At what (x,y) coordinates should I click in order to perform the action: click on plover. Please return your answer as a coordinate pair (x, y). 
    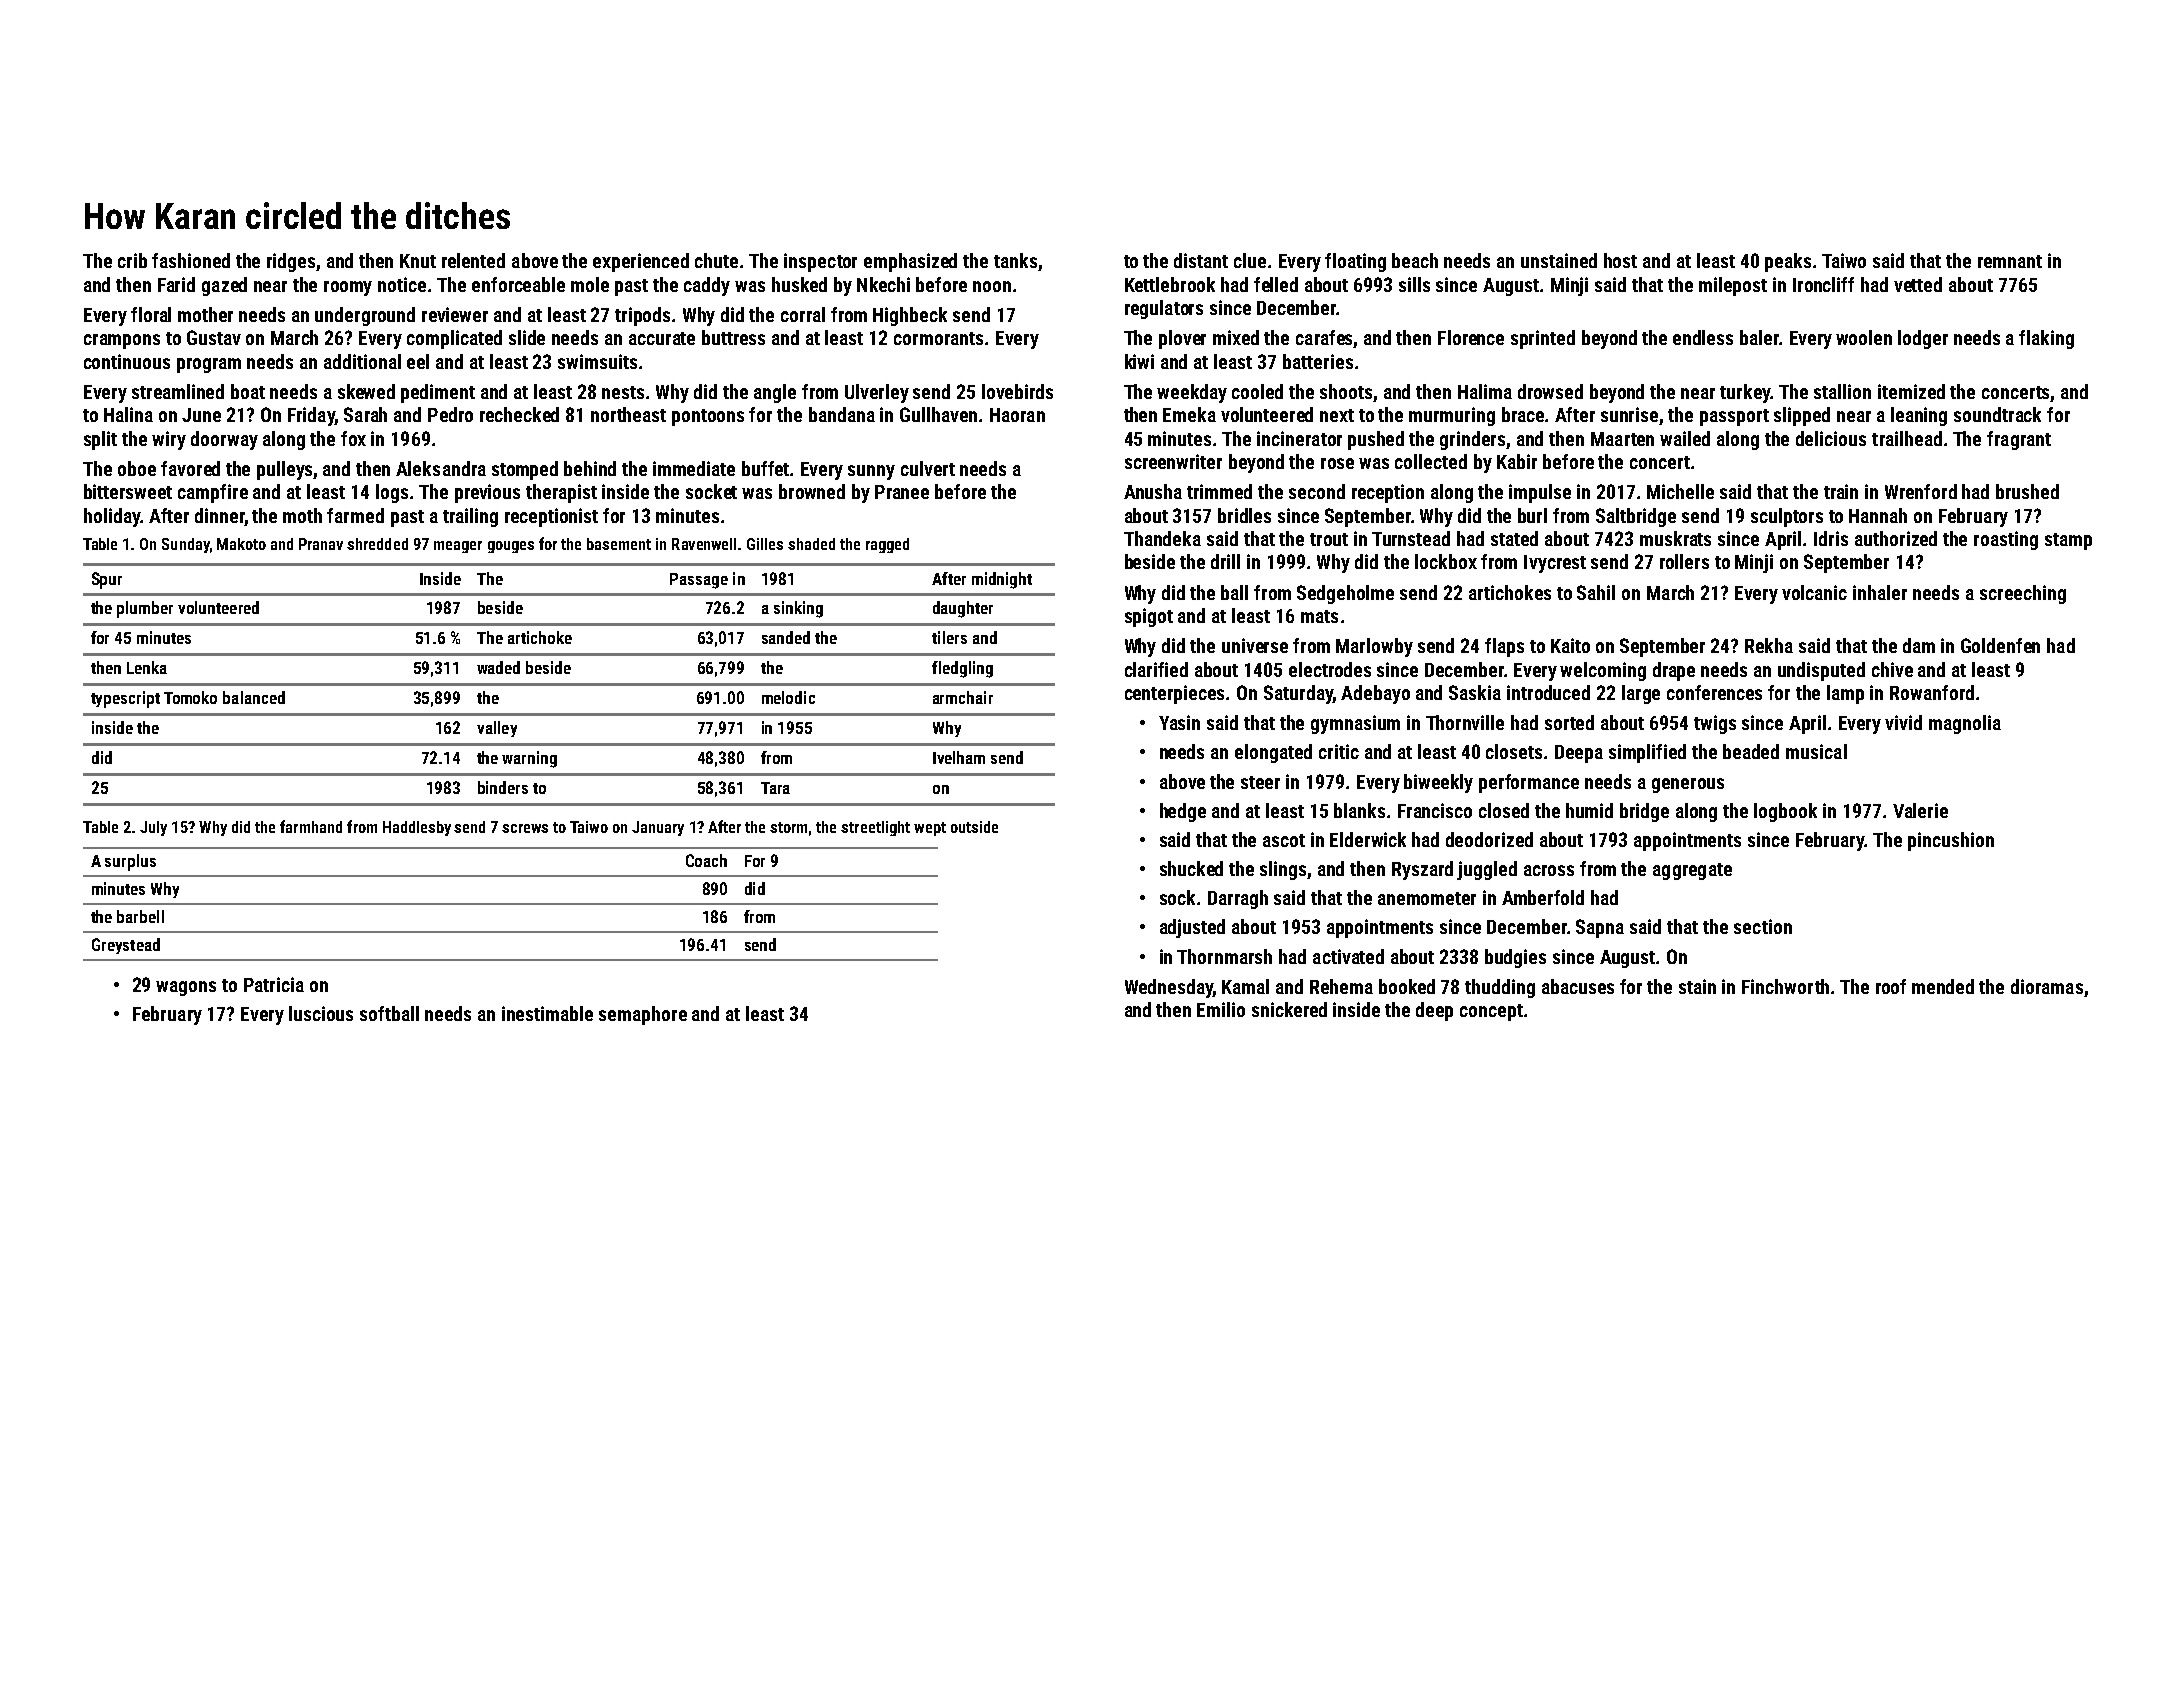
    Looking at the image, I should click on (1182, 339).
